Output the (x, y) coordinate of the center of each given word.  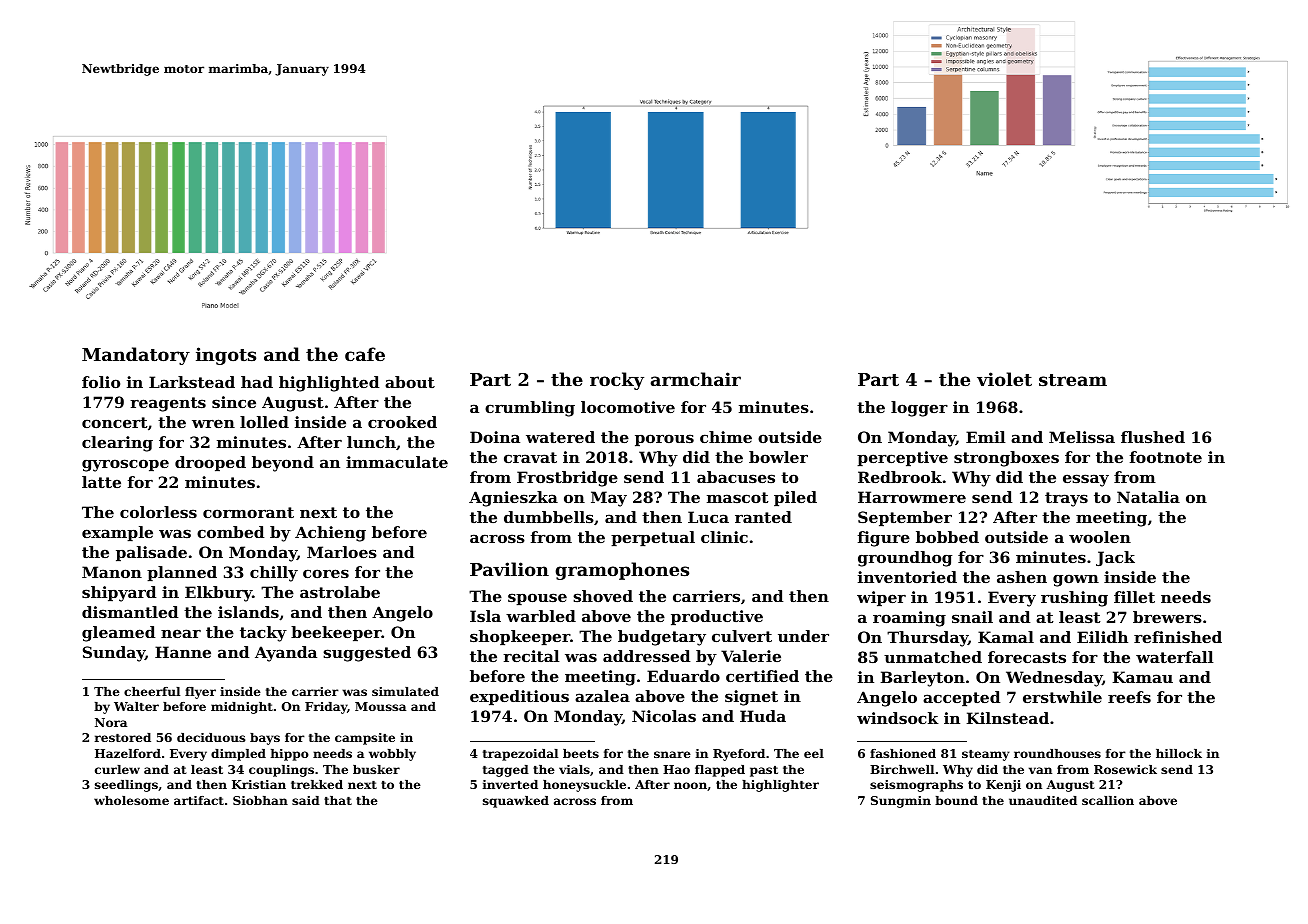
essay (1086, 480)
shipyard (119, 594)
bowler (778, 457)
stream (1073, 380)
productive (717, 617)
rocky (617, 381)
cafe (365, 354)
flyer (200, 693)
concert (114, 422)
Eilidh (1102, 637)
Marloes (342, 552)
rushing (1074, 599)
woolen (1100, 537)
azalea (602, 696)
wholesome (131, 800)
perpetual (653, 538)
